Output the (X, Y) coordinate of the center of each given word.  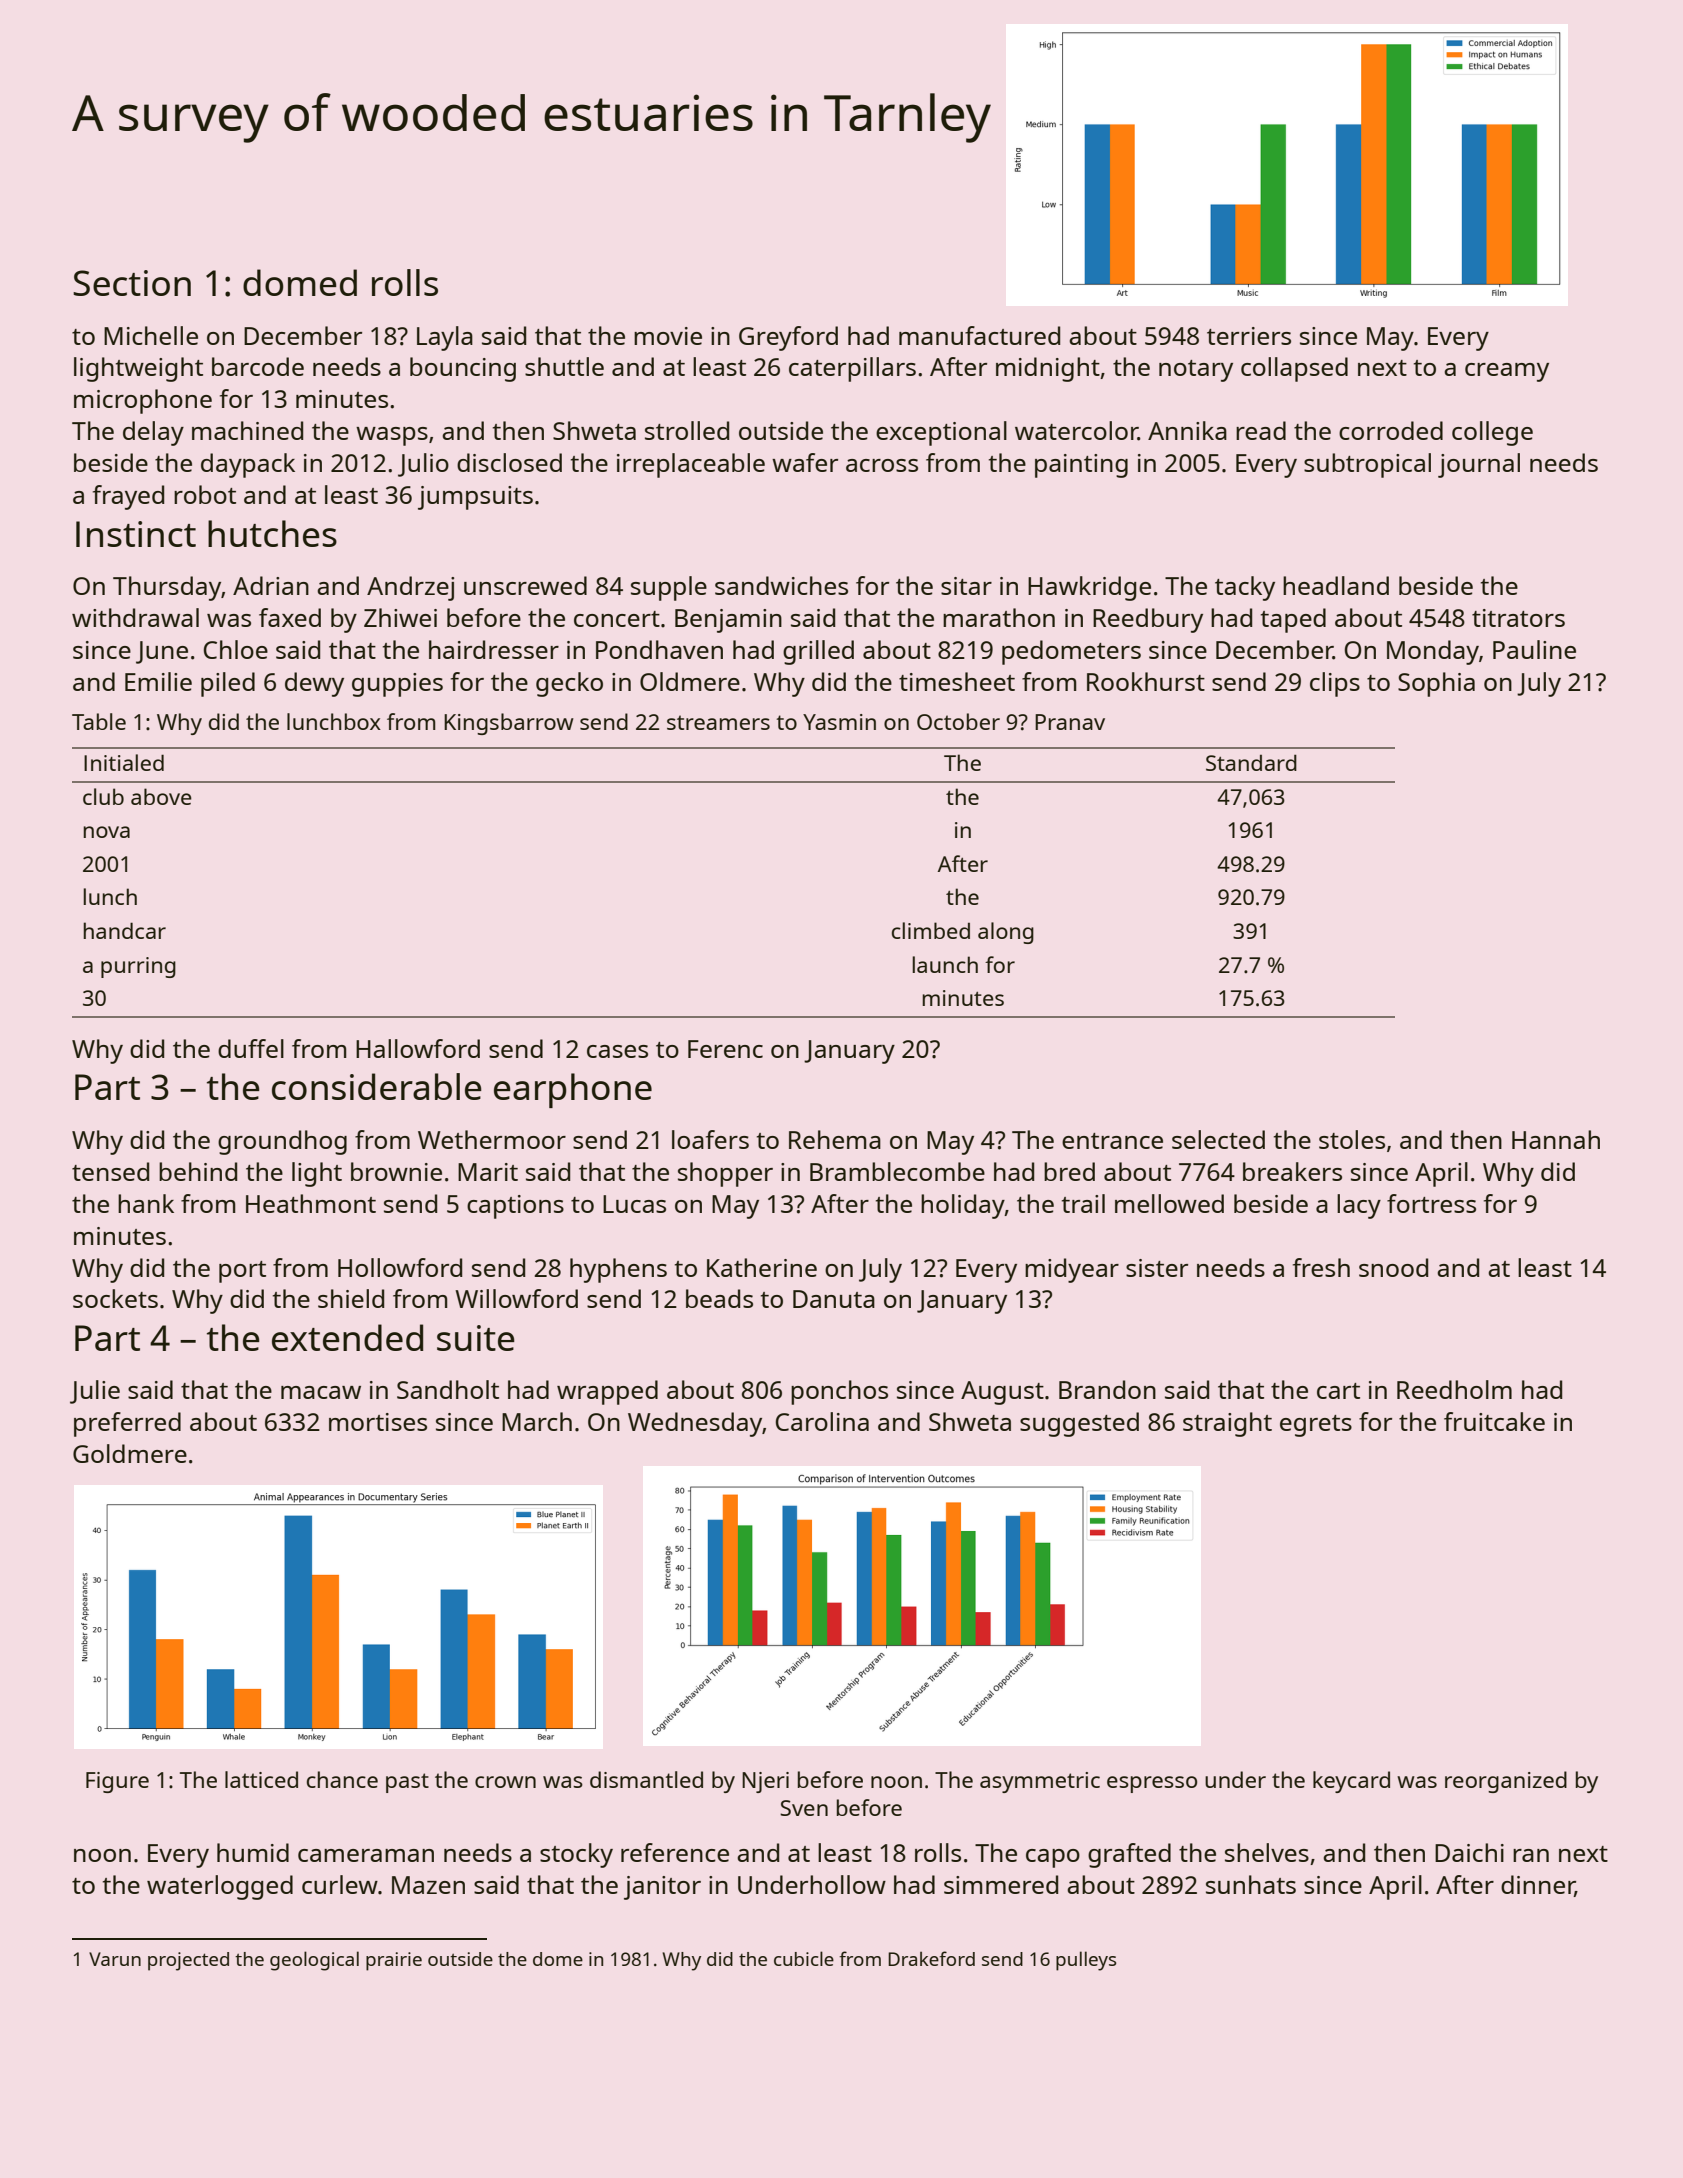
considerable (377, 1086)
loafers (710, 1139)
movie (668, 336)
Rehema (835, 1139)
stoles (1352, 1139)
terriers (1249, 336)
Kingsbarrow (509, 724)
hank (146, 1203)
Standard (1251, 762)
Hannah (1556, 1139)
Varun (115, 1959)
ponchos (839, 1392)
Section (132, 283)
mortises (378, 1422)
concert (617, 619)
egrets (1316, 1426)
